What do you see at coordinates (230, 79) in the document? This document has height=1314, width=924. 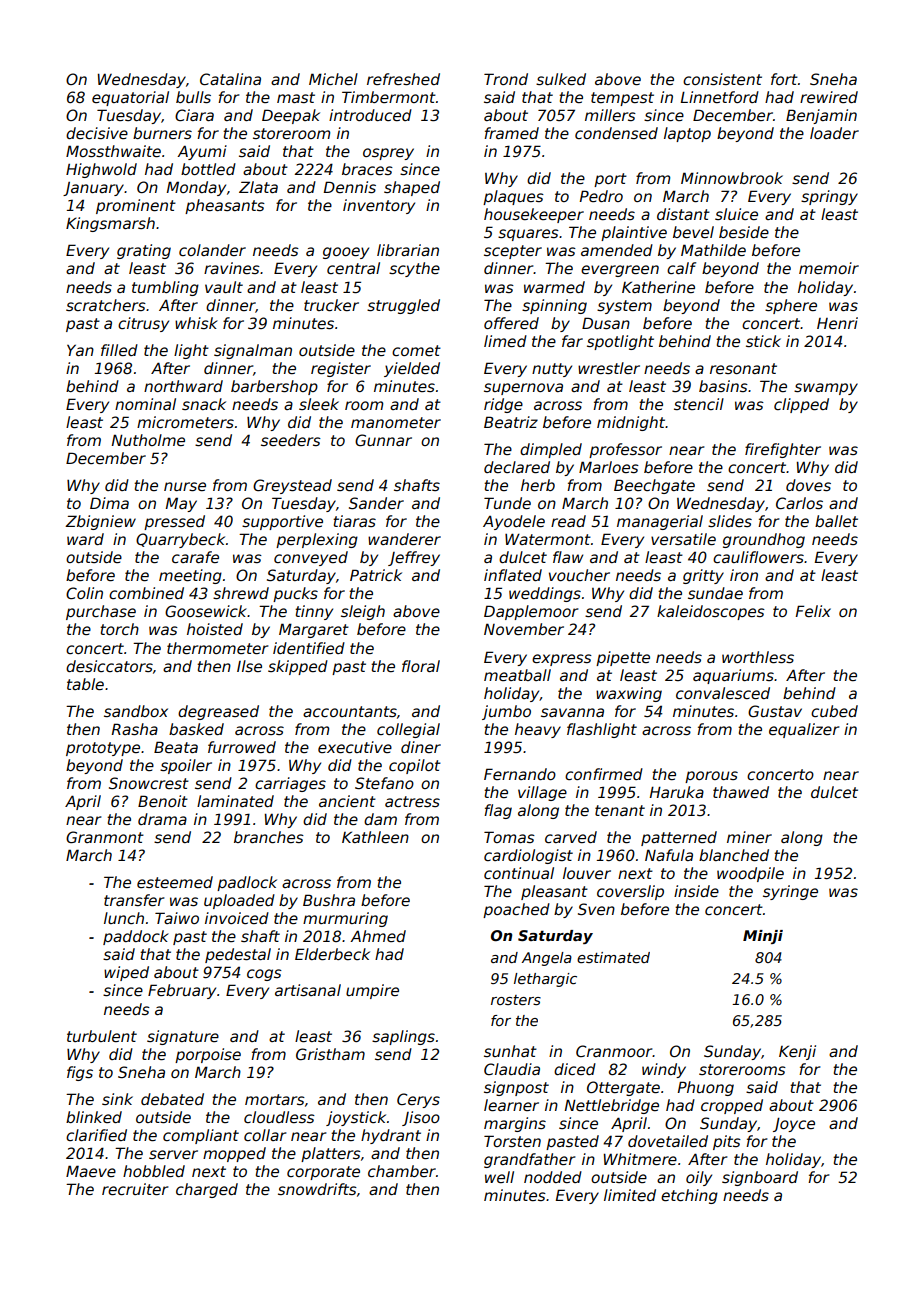 I see `Catalina` at bounding box center [230, 79].
